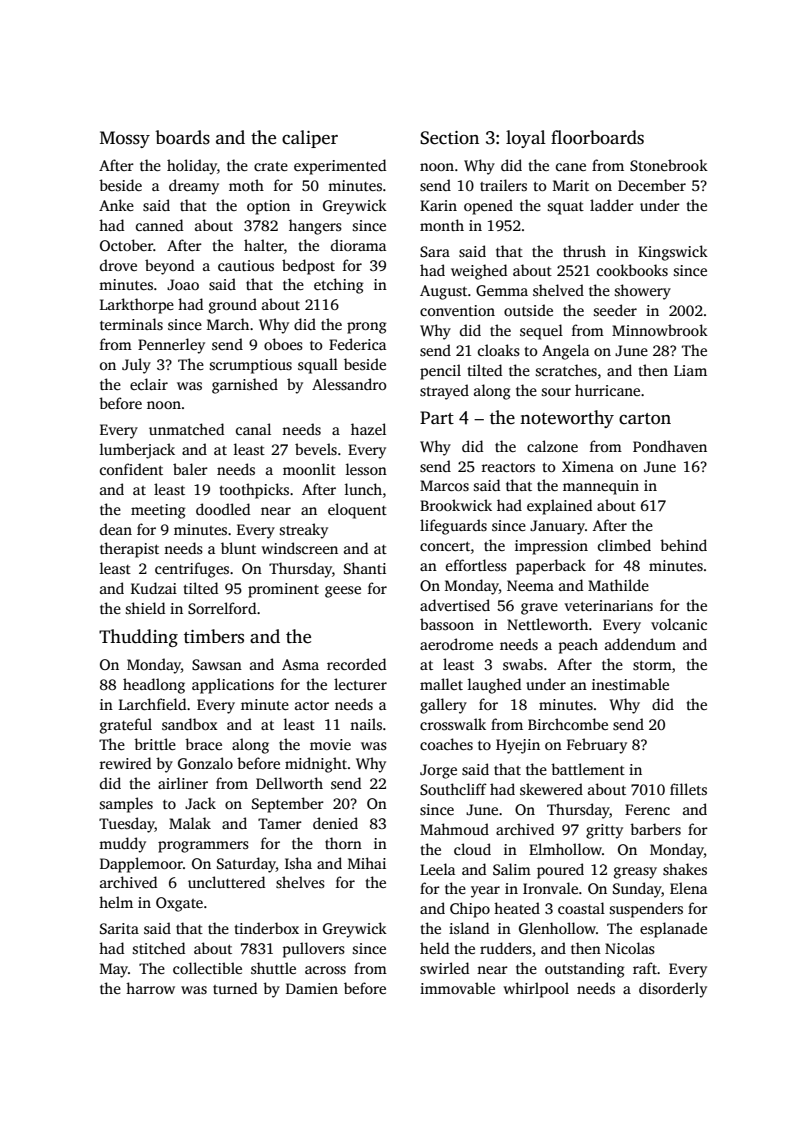 The image size is (807, 1145). What do you see at coordinates (150, 988) in the screenshot?
I see `harrow` at bounding box center [150, 988].
